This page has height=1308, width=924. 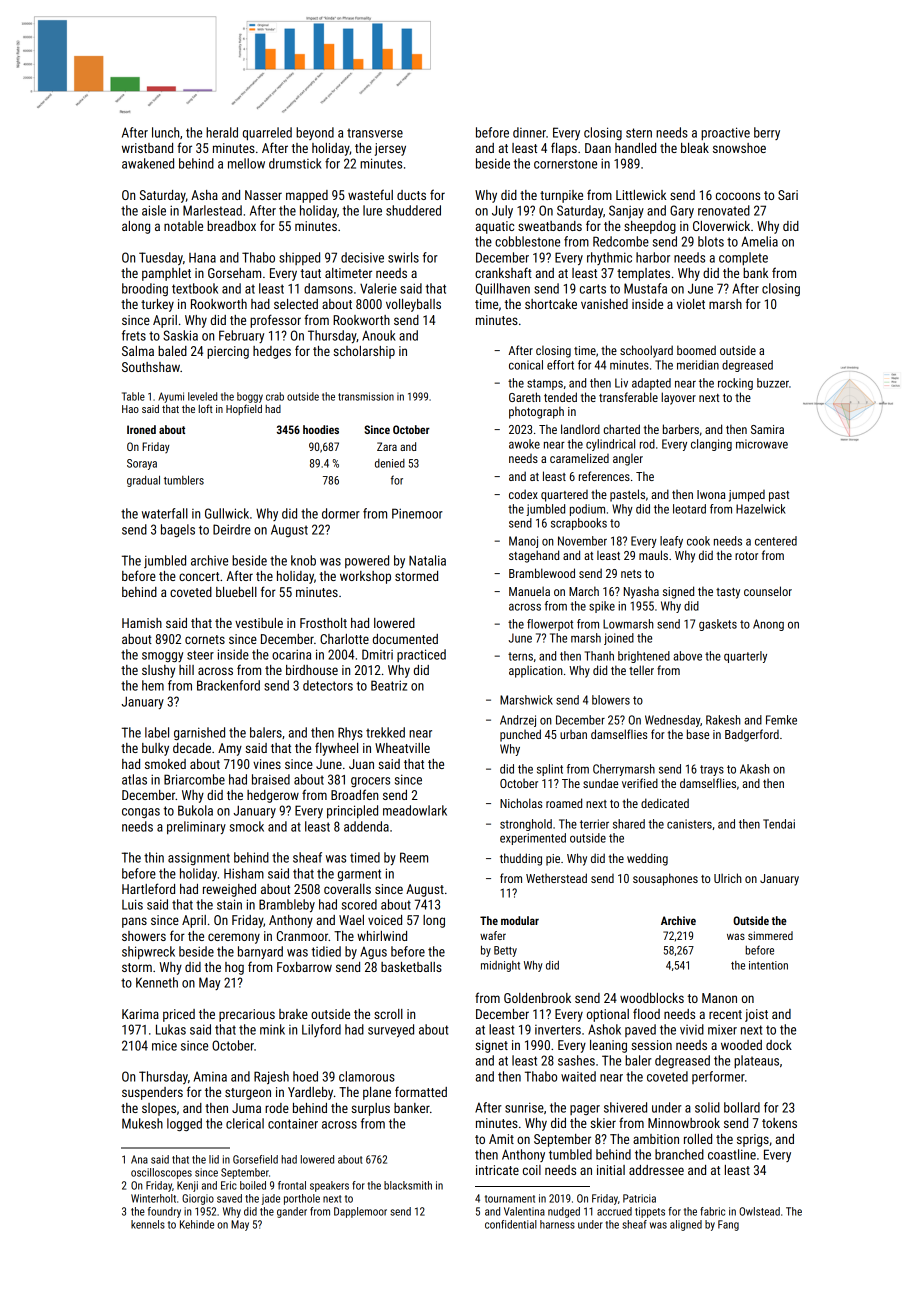 What do you see at coordinates (199, 858) in the page?
I see `assignment` at bounding box center [199, 858].
